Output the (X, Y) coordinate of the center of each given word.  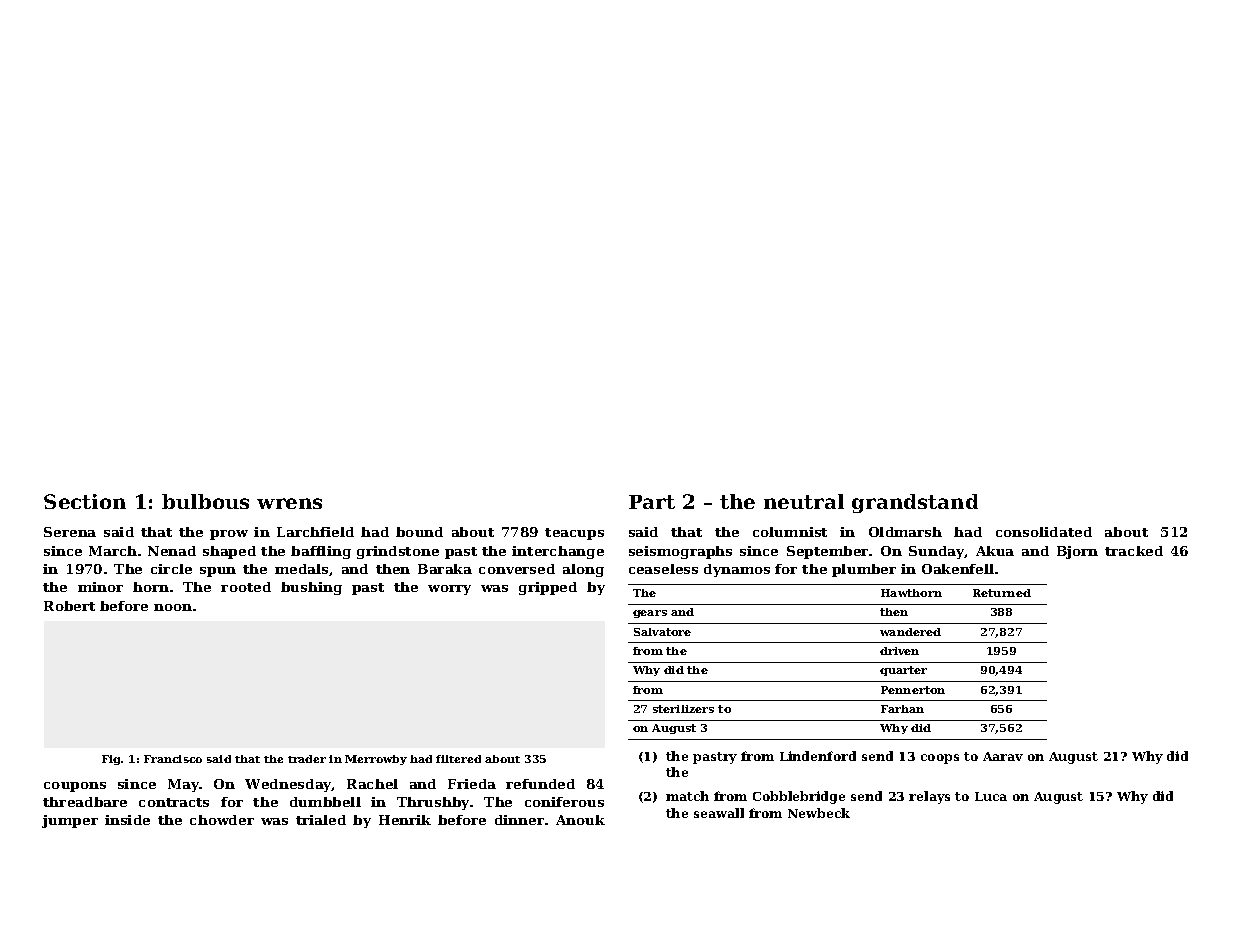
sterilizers (683, 709)
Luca (991, 796)
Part (652, 502)
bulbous (205, 501)
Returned (1002, 593)
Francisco (173, 759)
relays (929, 797)
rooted (246, 587)
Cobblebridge (799, 797)
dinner (519, 820)
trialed (321, 820)
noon (173, 607)
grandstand (915, 503)
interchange (558, 552)
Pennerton (913, 690)
